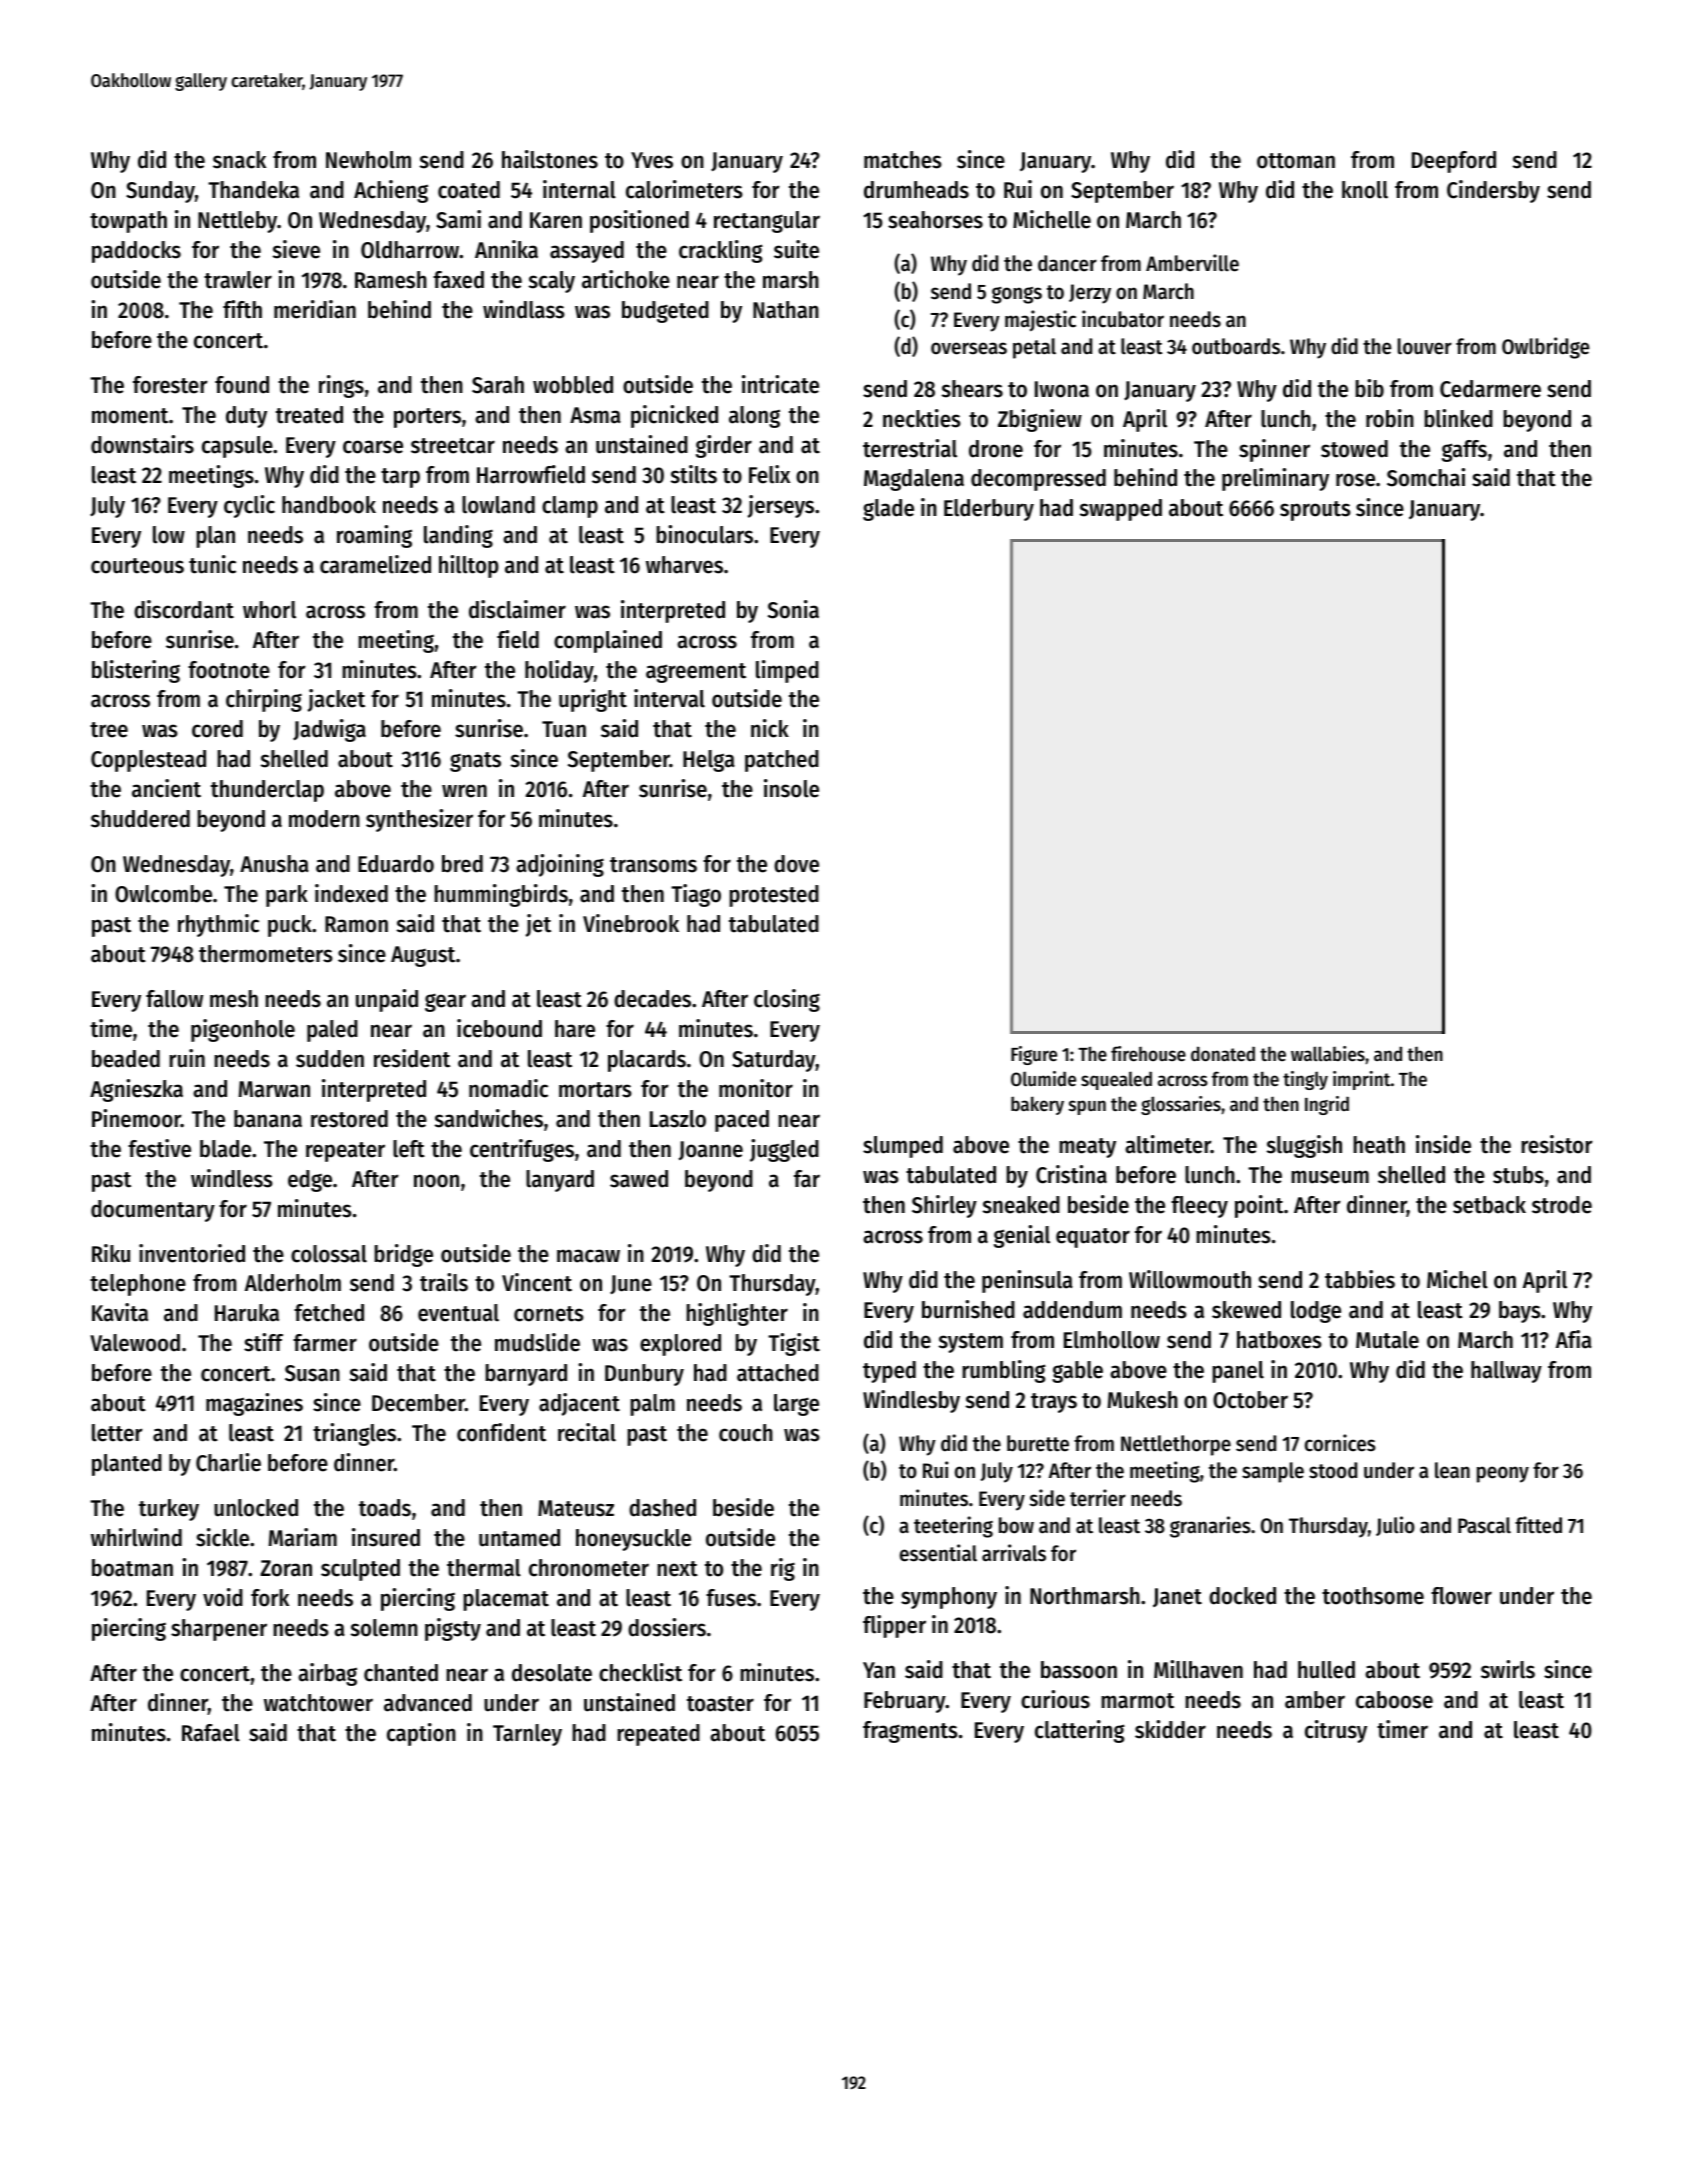 This document has height=2178, width=1683. I want to click on snack, so click(239, 160).
